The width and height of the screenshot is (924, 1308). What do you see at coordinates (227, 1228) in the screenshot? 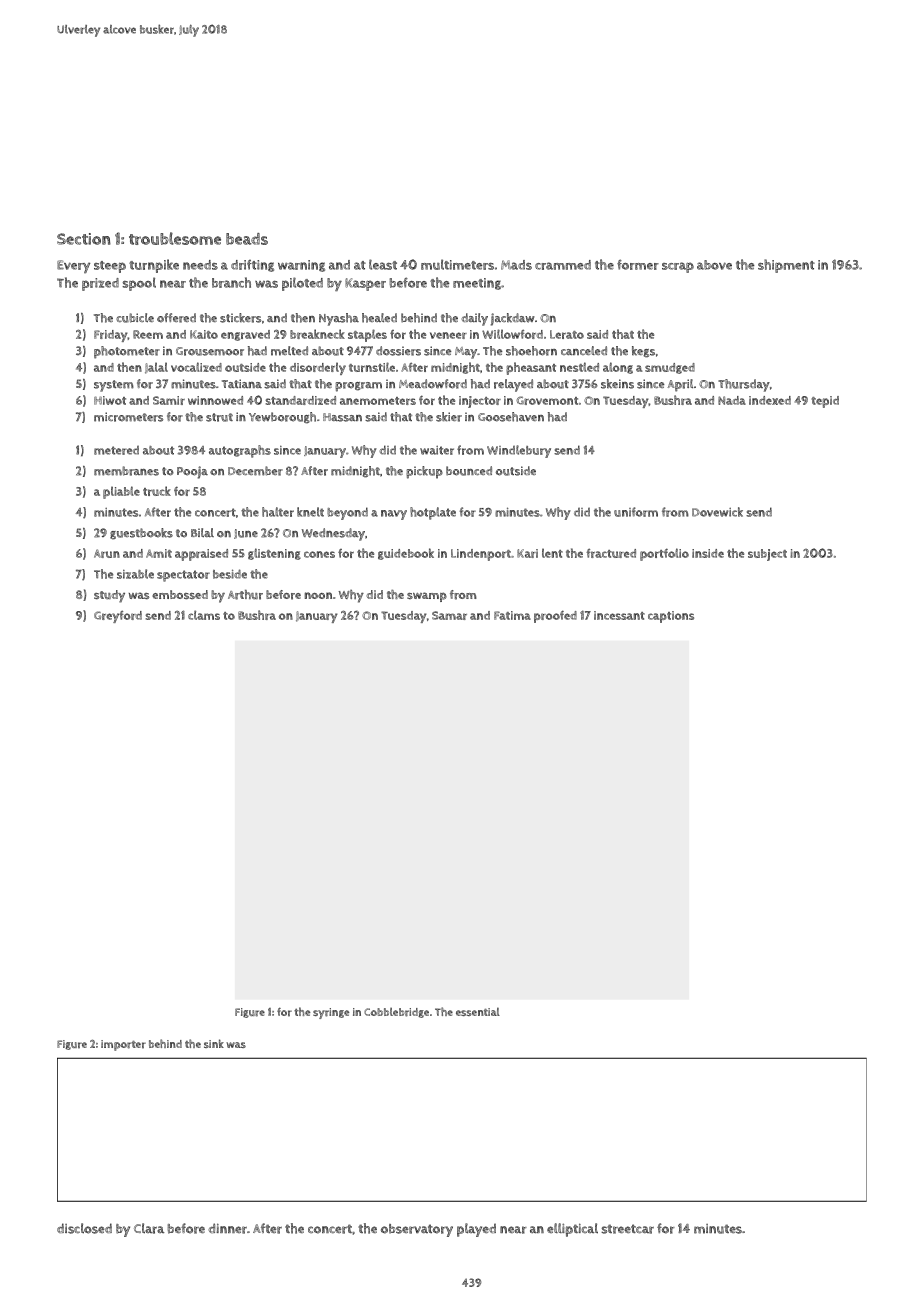
I see `dinner` at bounding box center [227, 1228].
